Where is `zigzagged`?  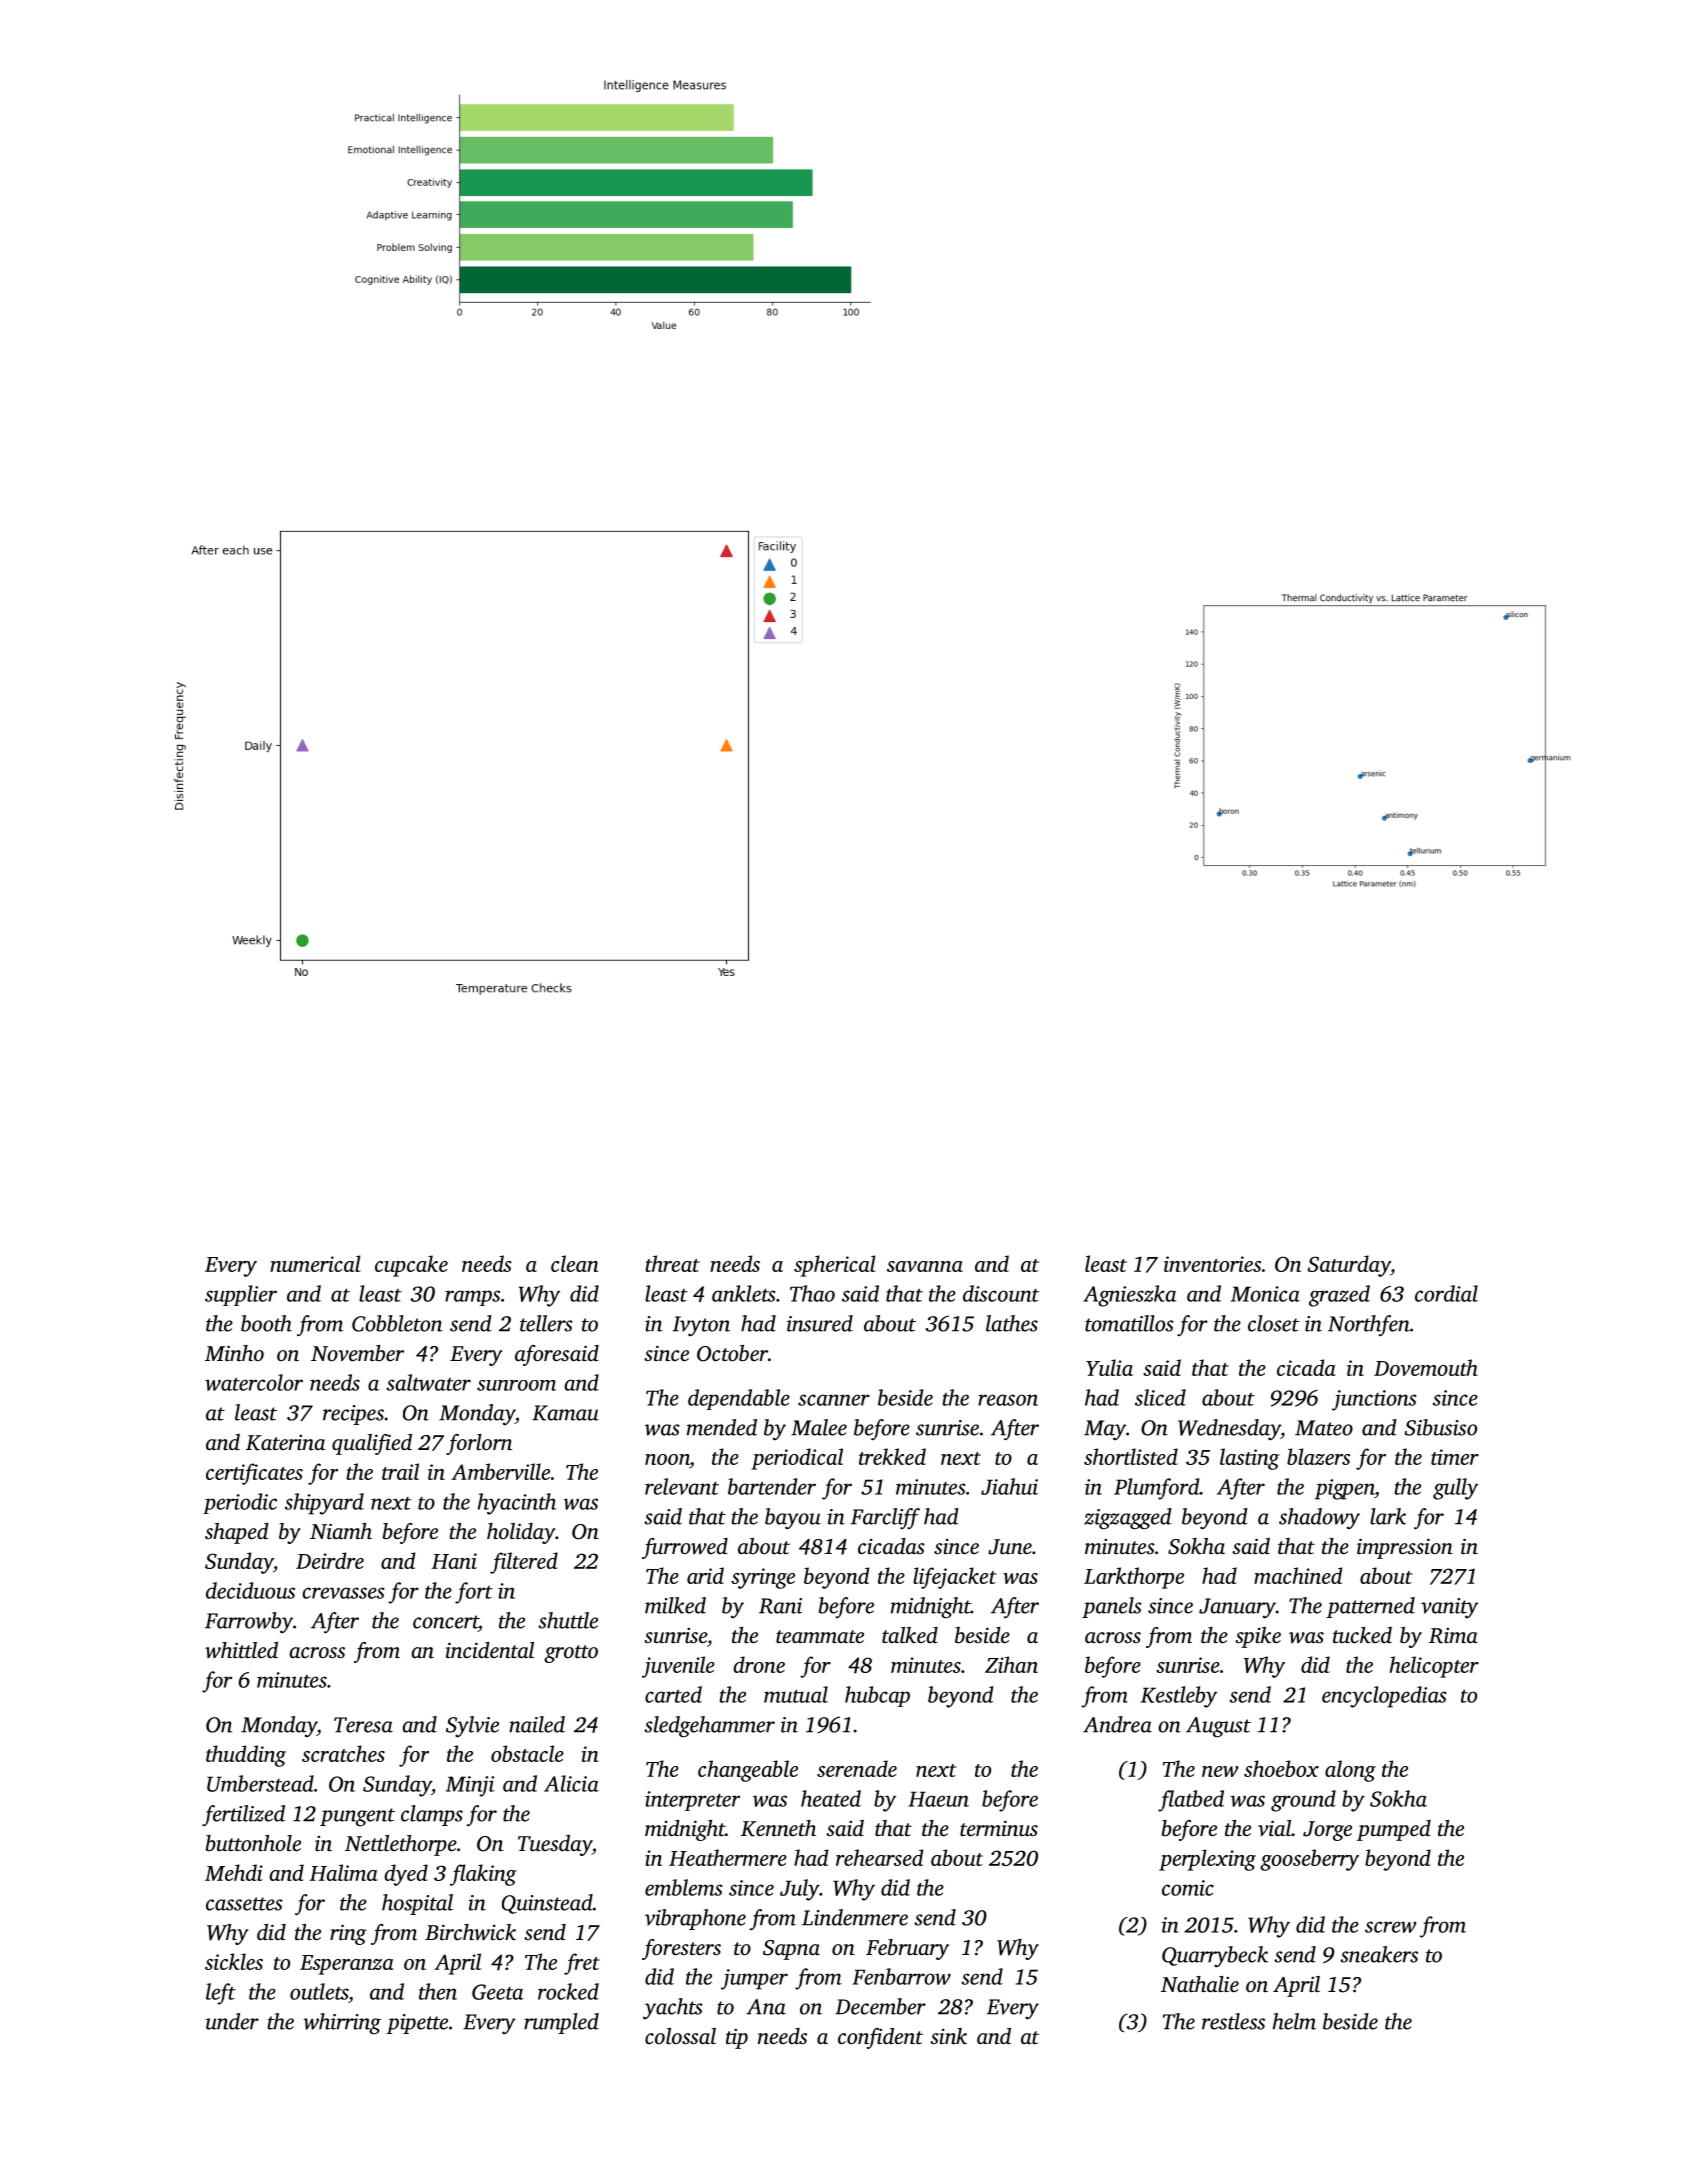 zigzagged is located at coordinates (1128, 1519).
